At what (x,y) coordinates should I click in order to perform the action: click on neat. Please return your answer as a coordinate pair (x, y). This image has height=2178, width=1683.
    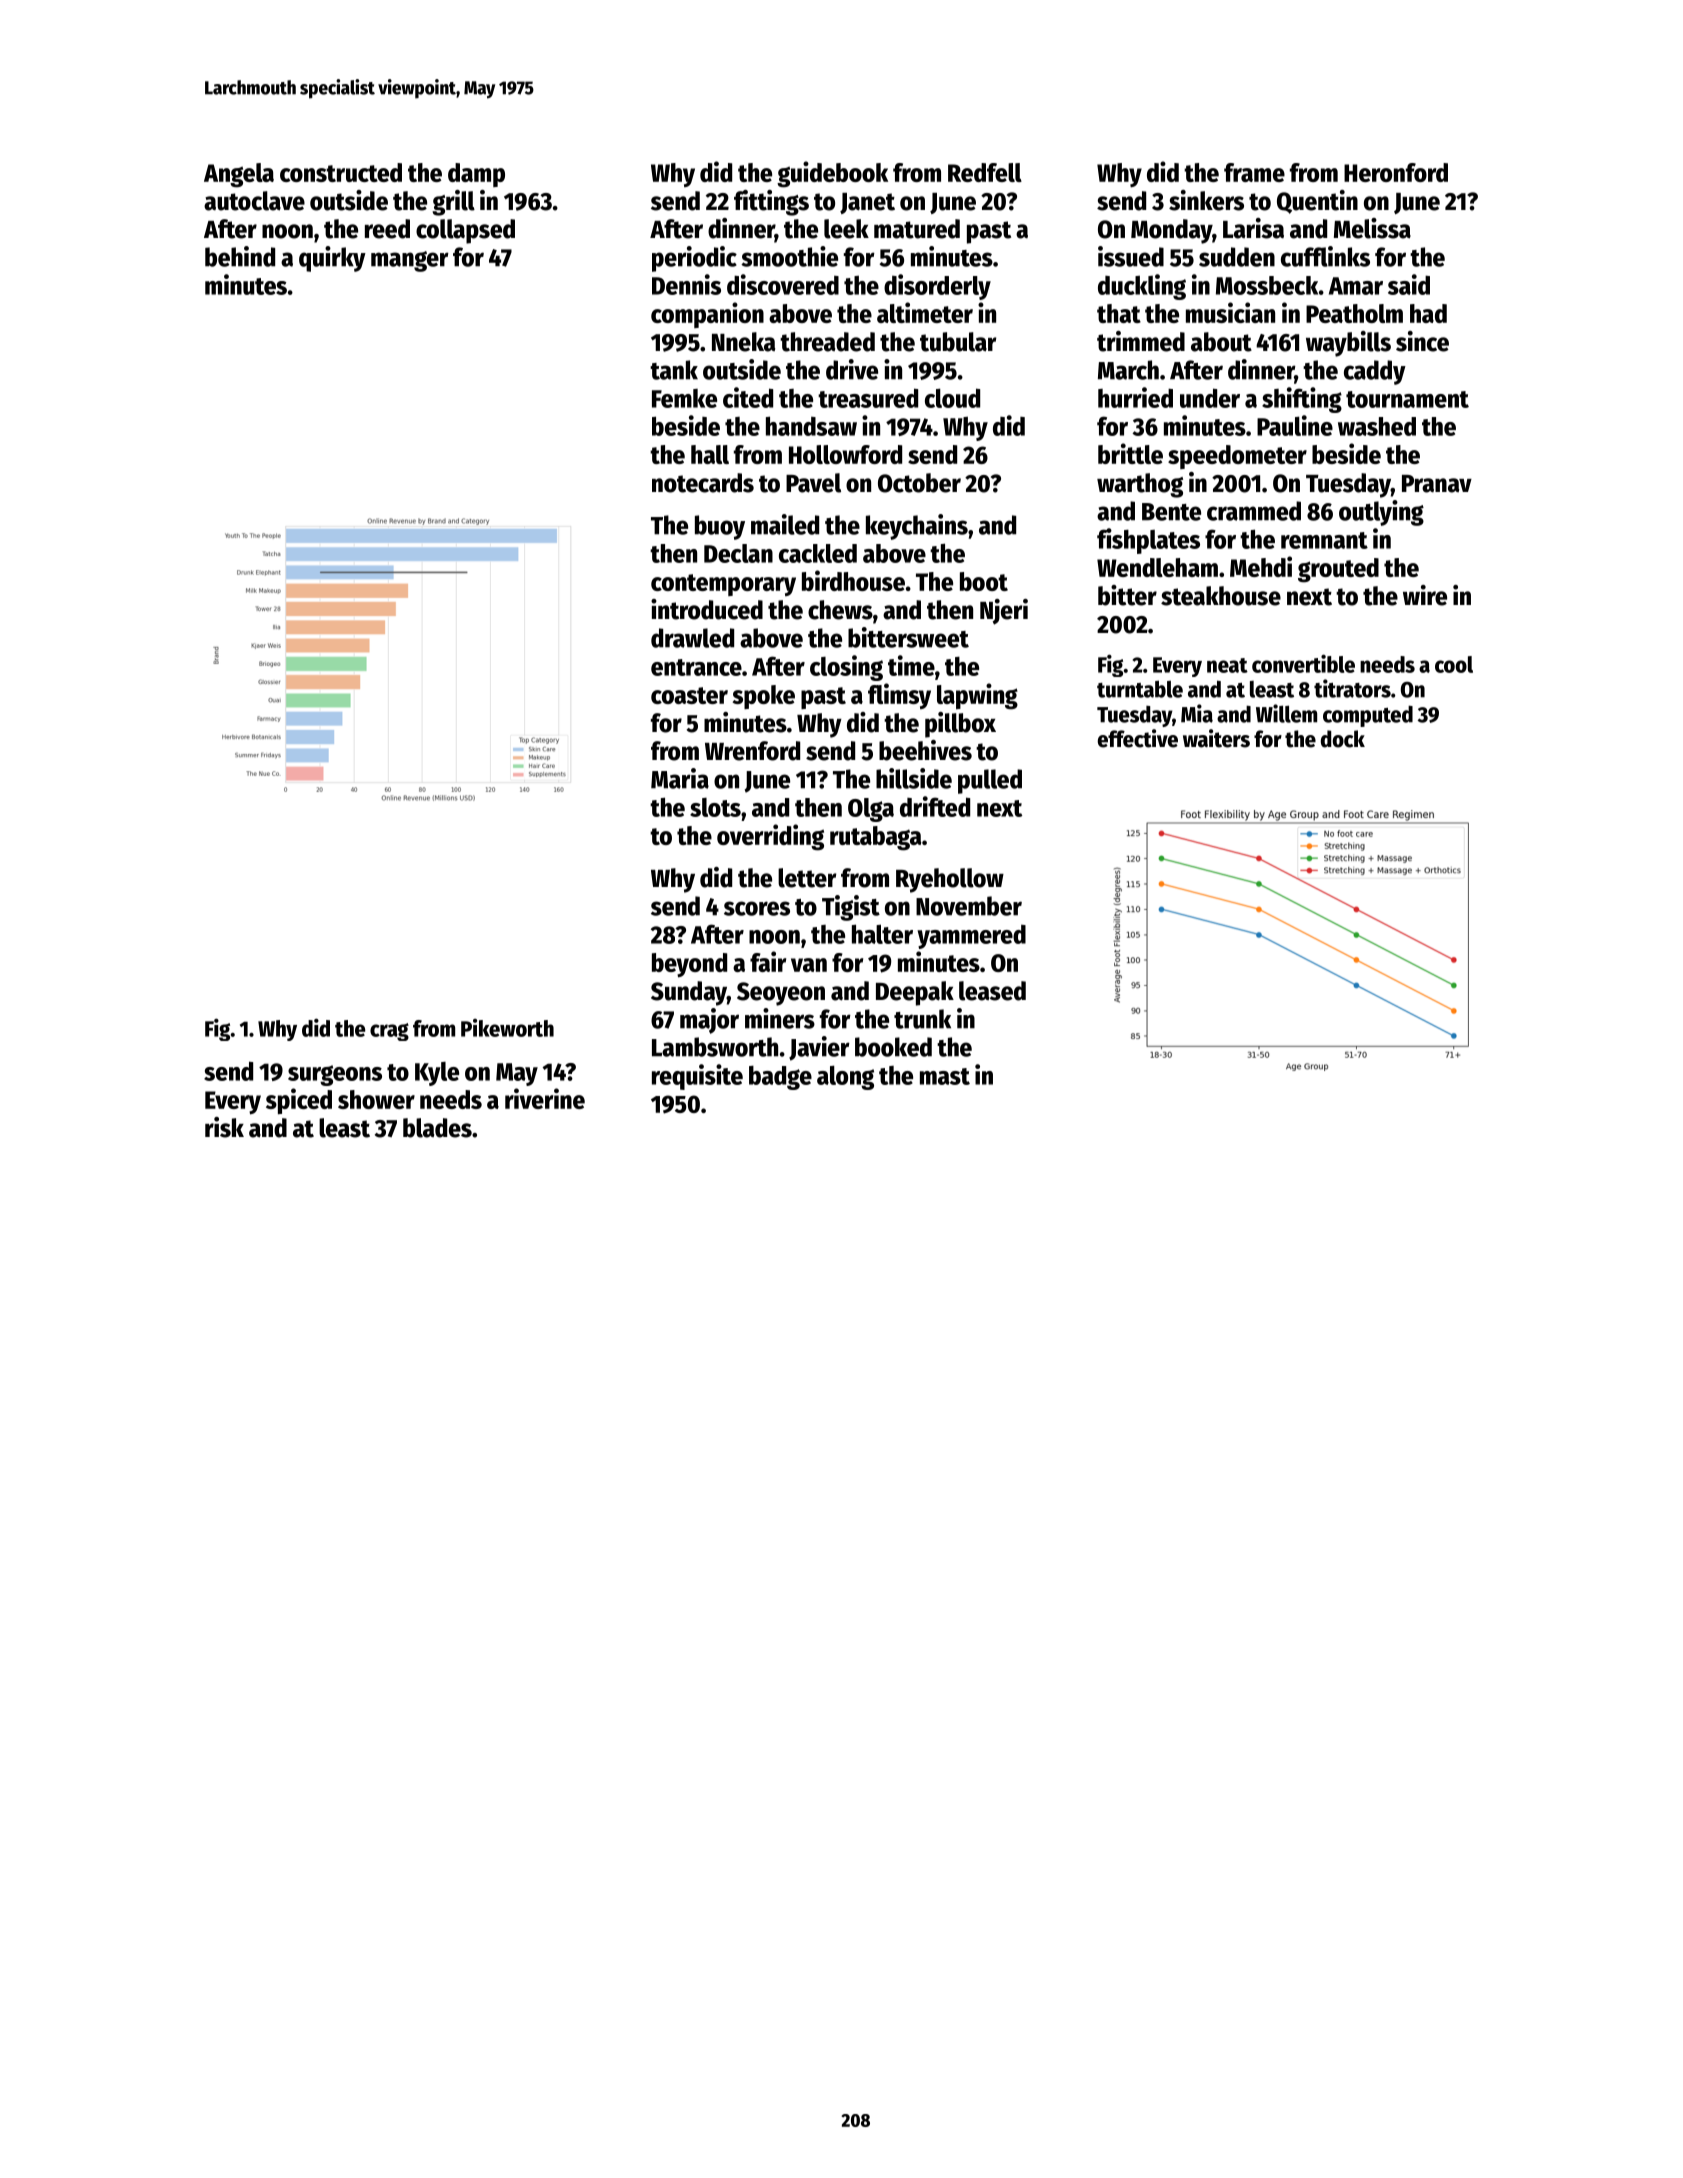
    Looking at the image, I should click on (1227, 665).
